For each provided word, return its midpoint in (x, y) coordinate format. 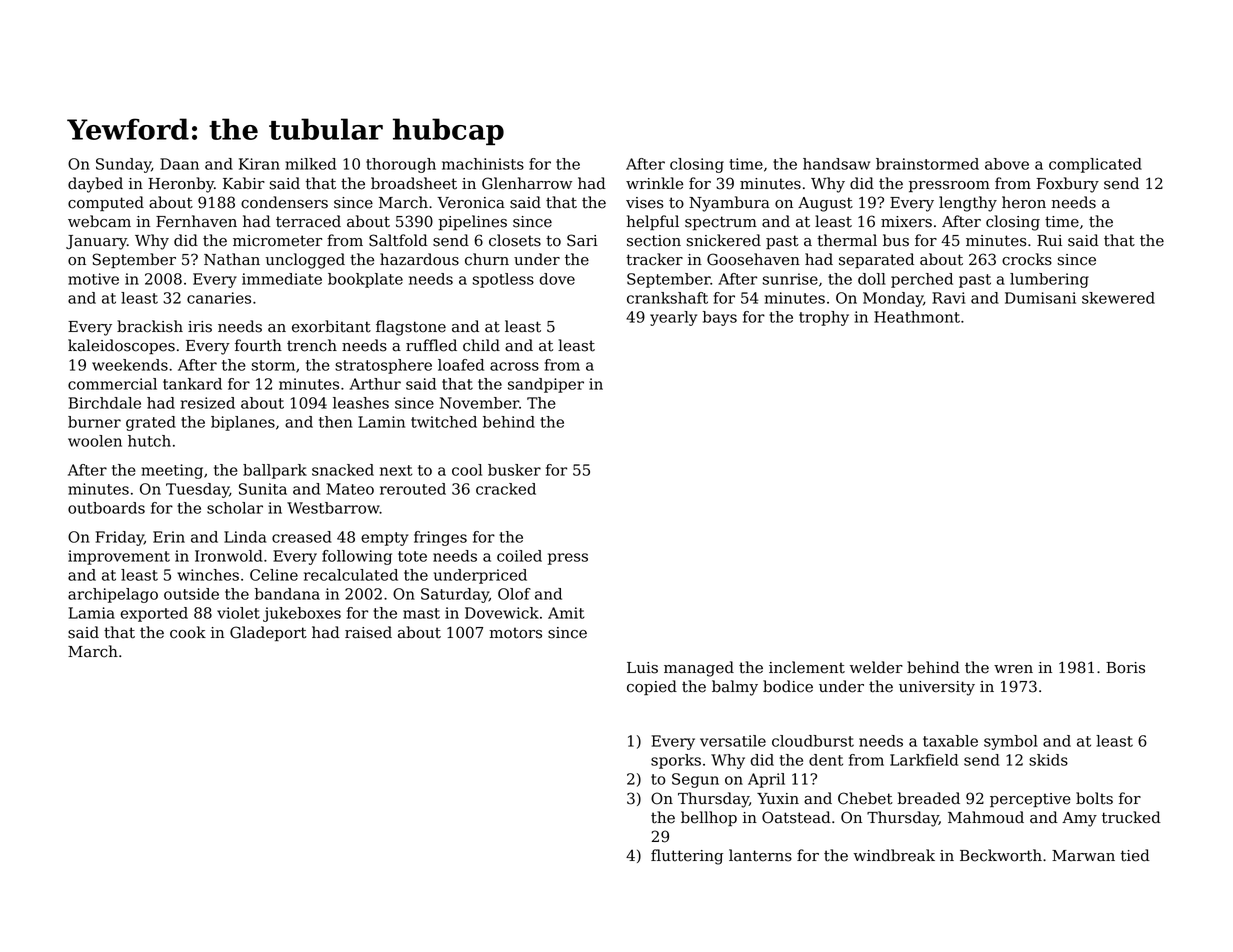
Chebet (865, 798)
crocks (1027, 259)
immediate (282, 279)
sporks (676, 761)
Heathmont (917, 317)
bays (720, 318)
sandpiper (546, 385)
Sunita (263, 489)
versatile (733, 741)
